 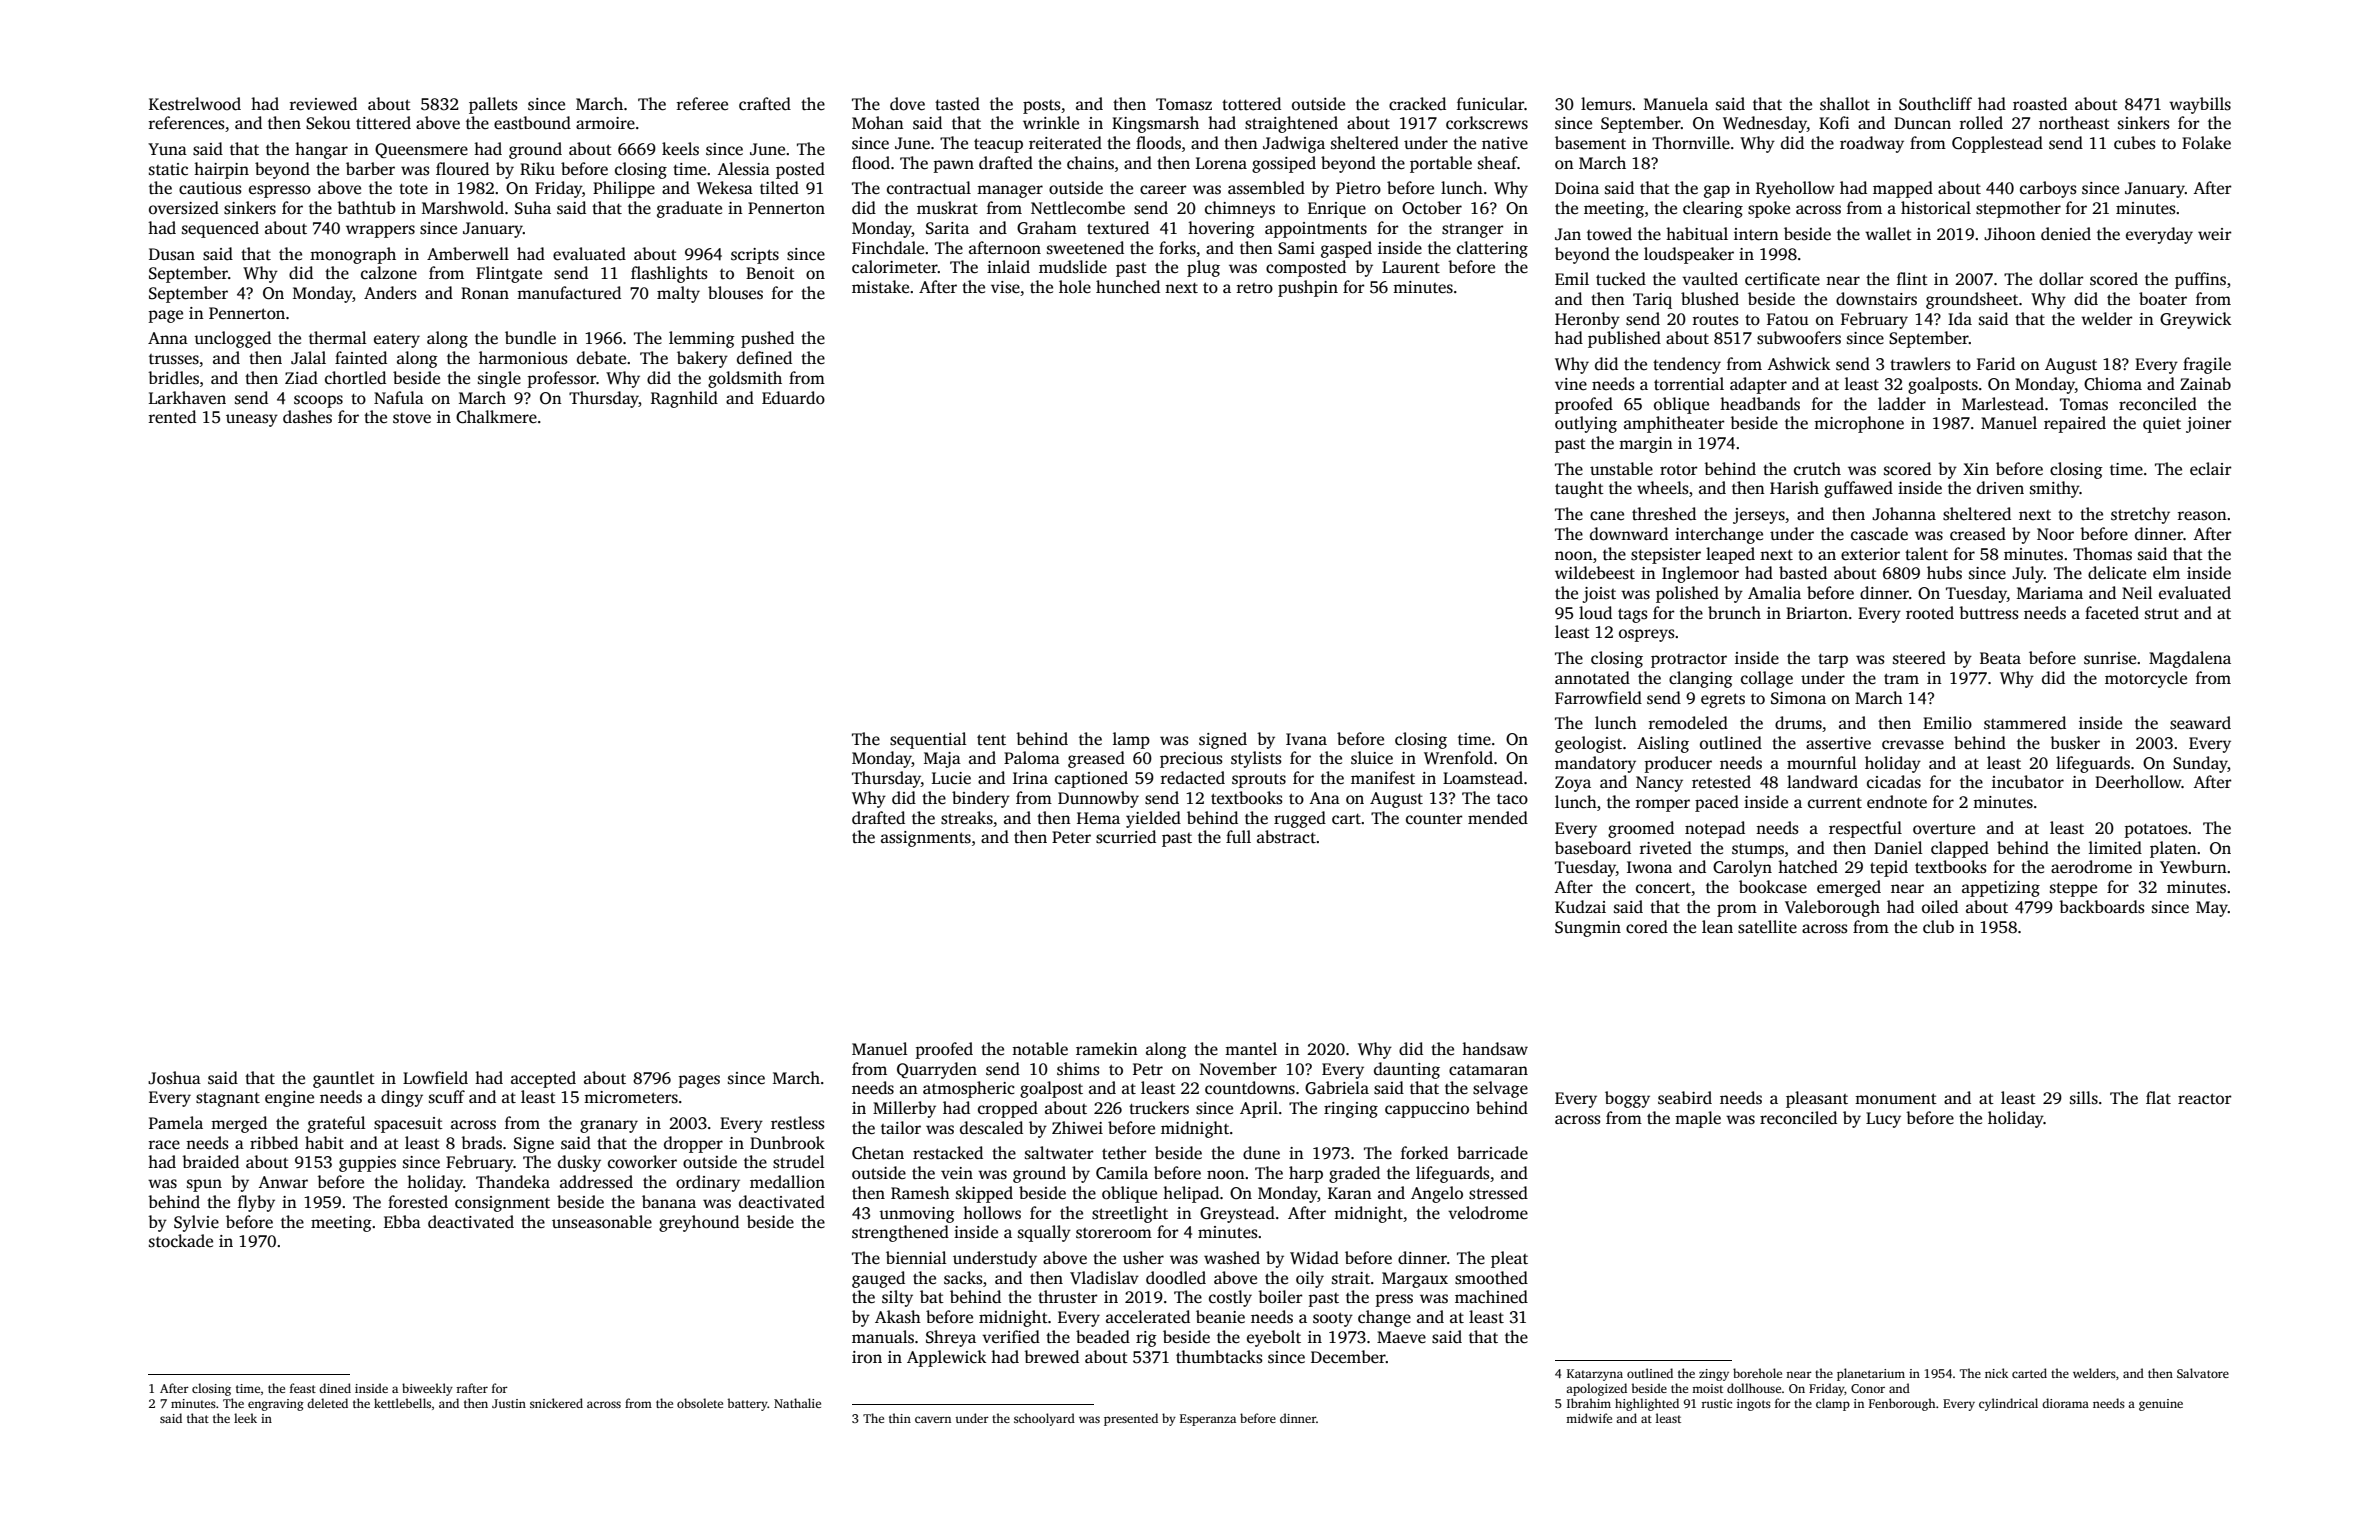 I want to click on sequential, so click(x=928, y=740).
